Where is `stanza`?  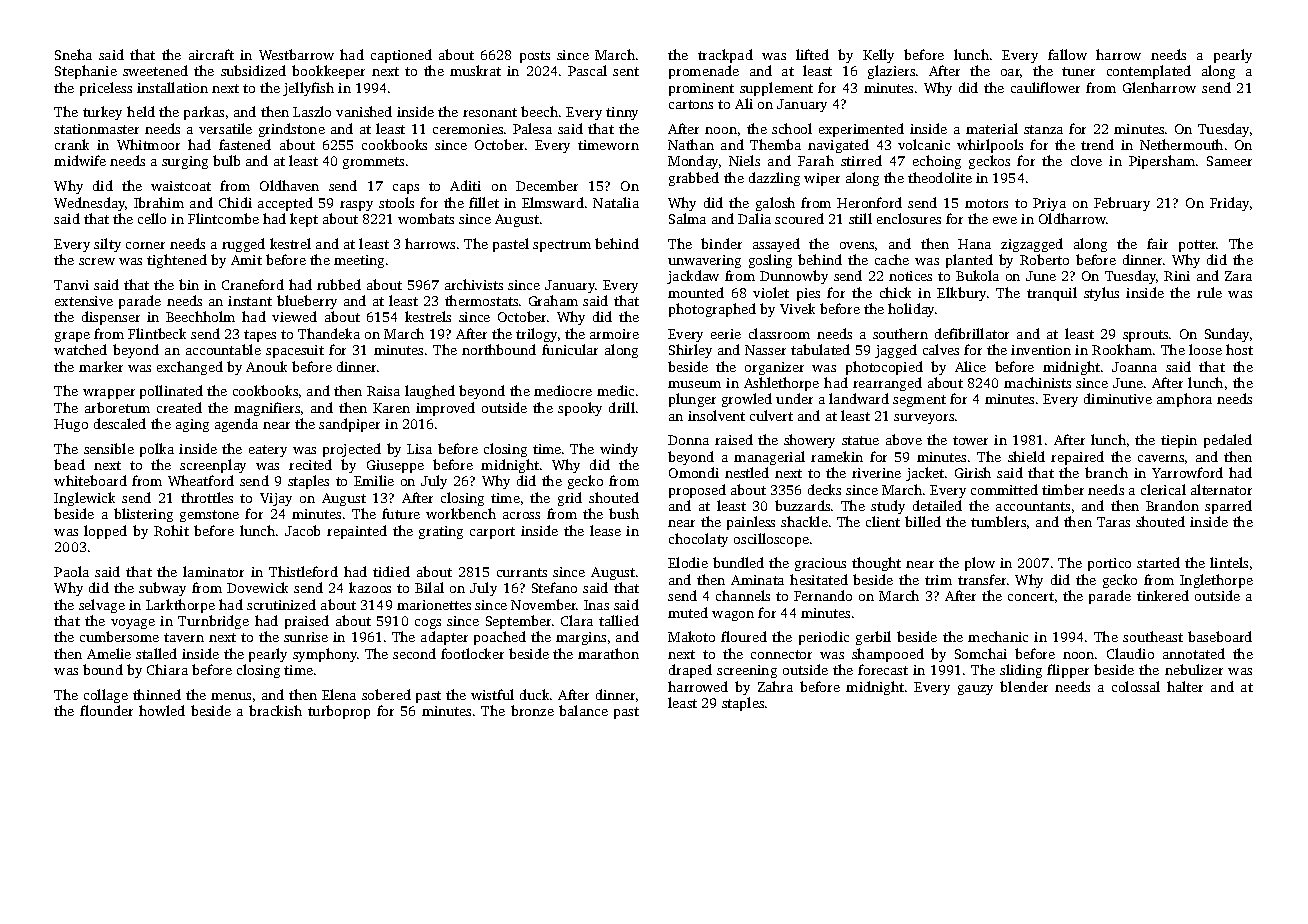 stanza is located at coordinates (1043, 129).
